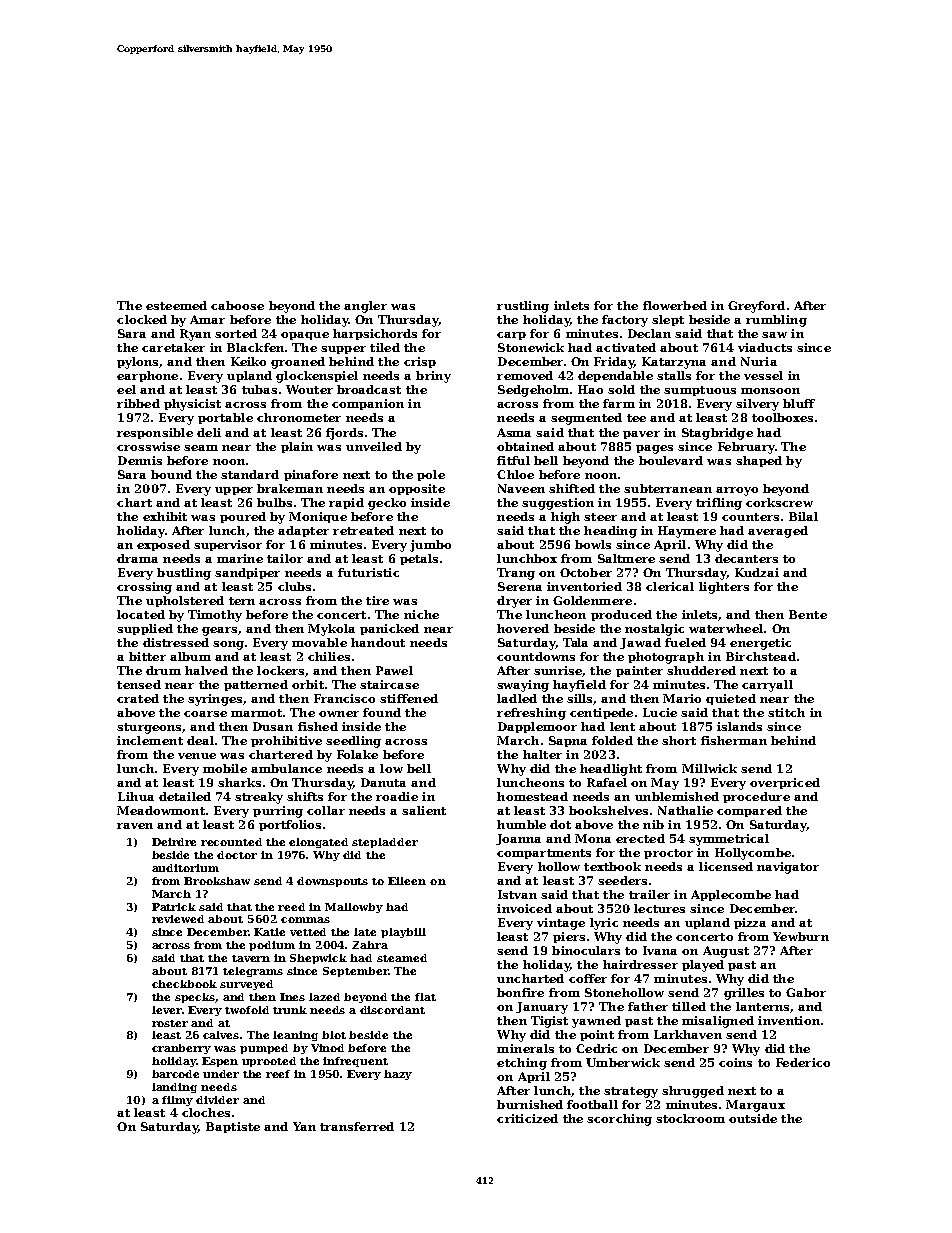 The width and height of the screenshot is (952, 1233). Describe the element at coordinates (785, 783) in the screenshot. I see `overpriced` at that location.
